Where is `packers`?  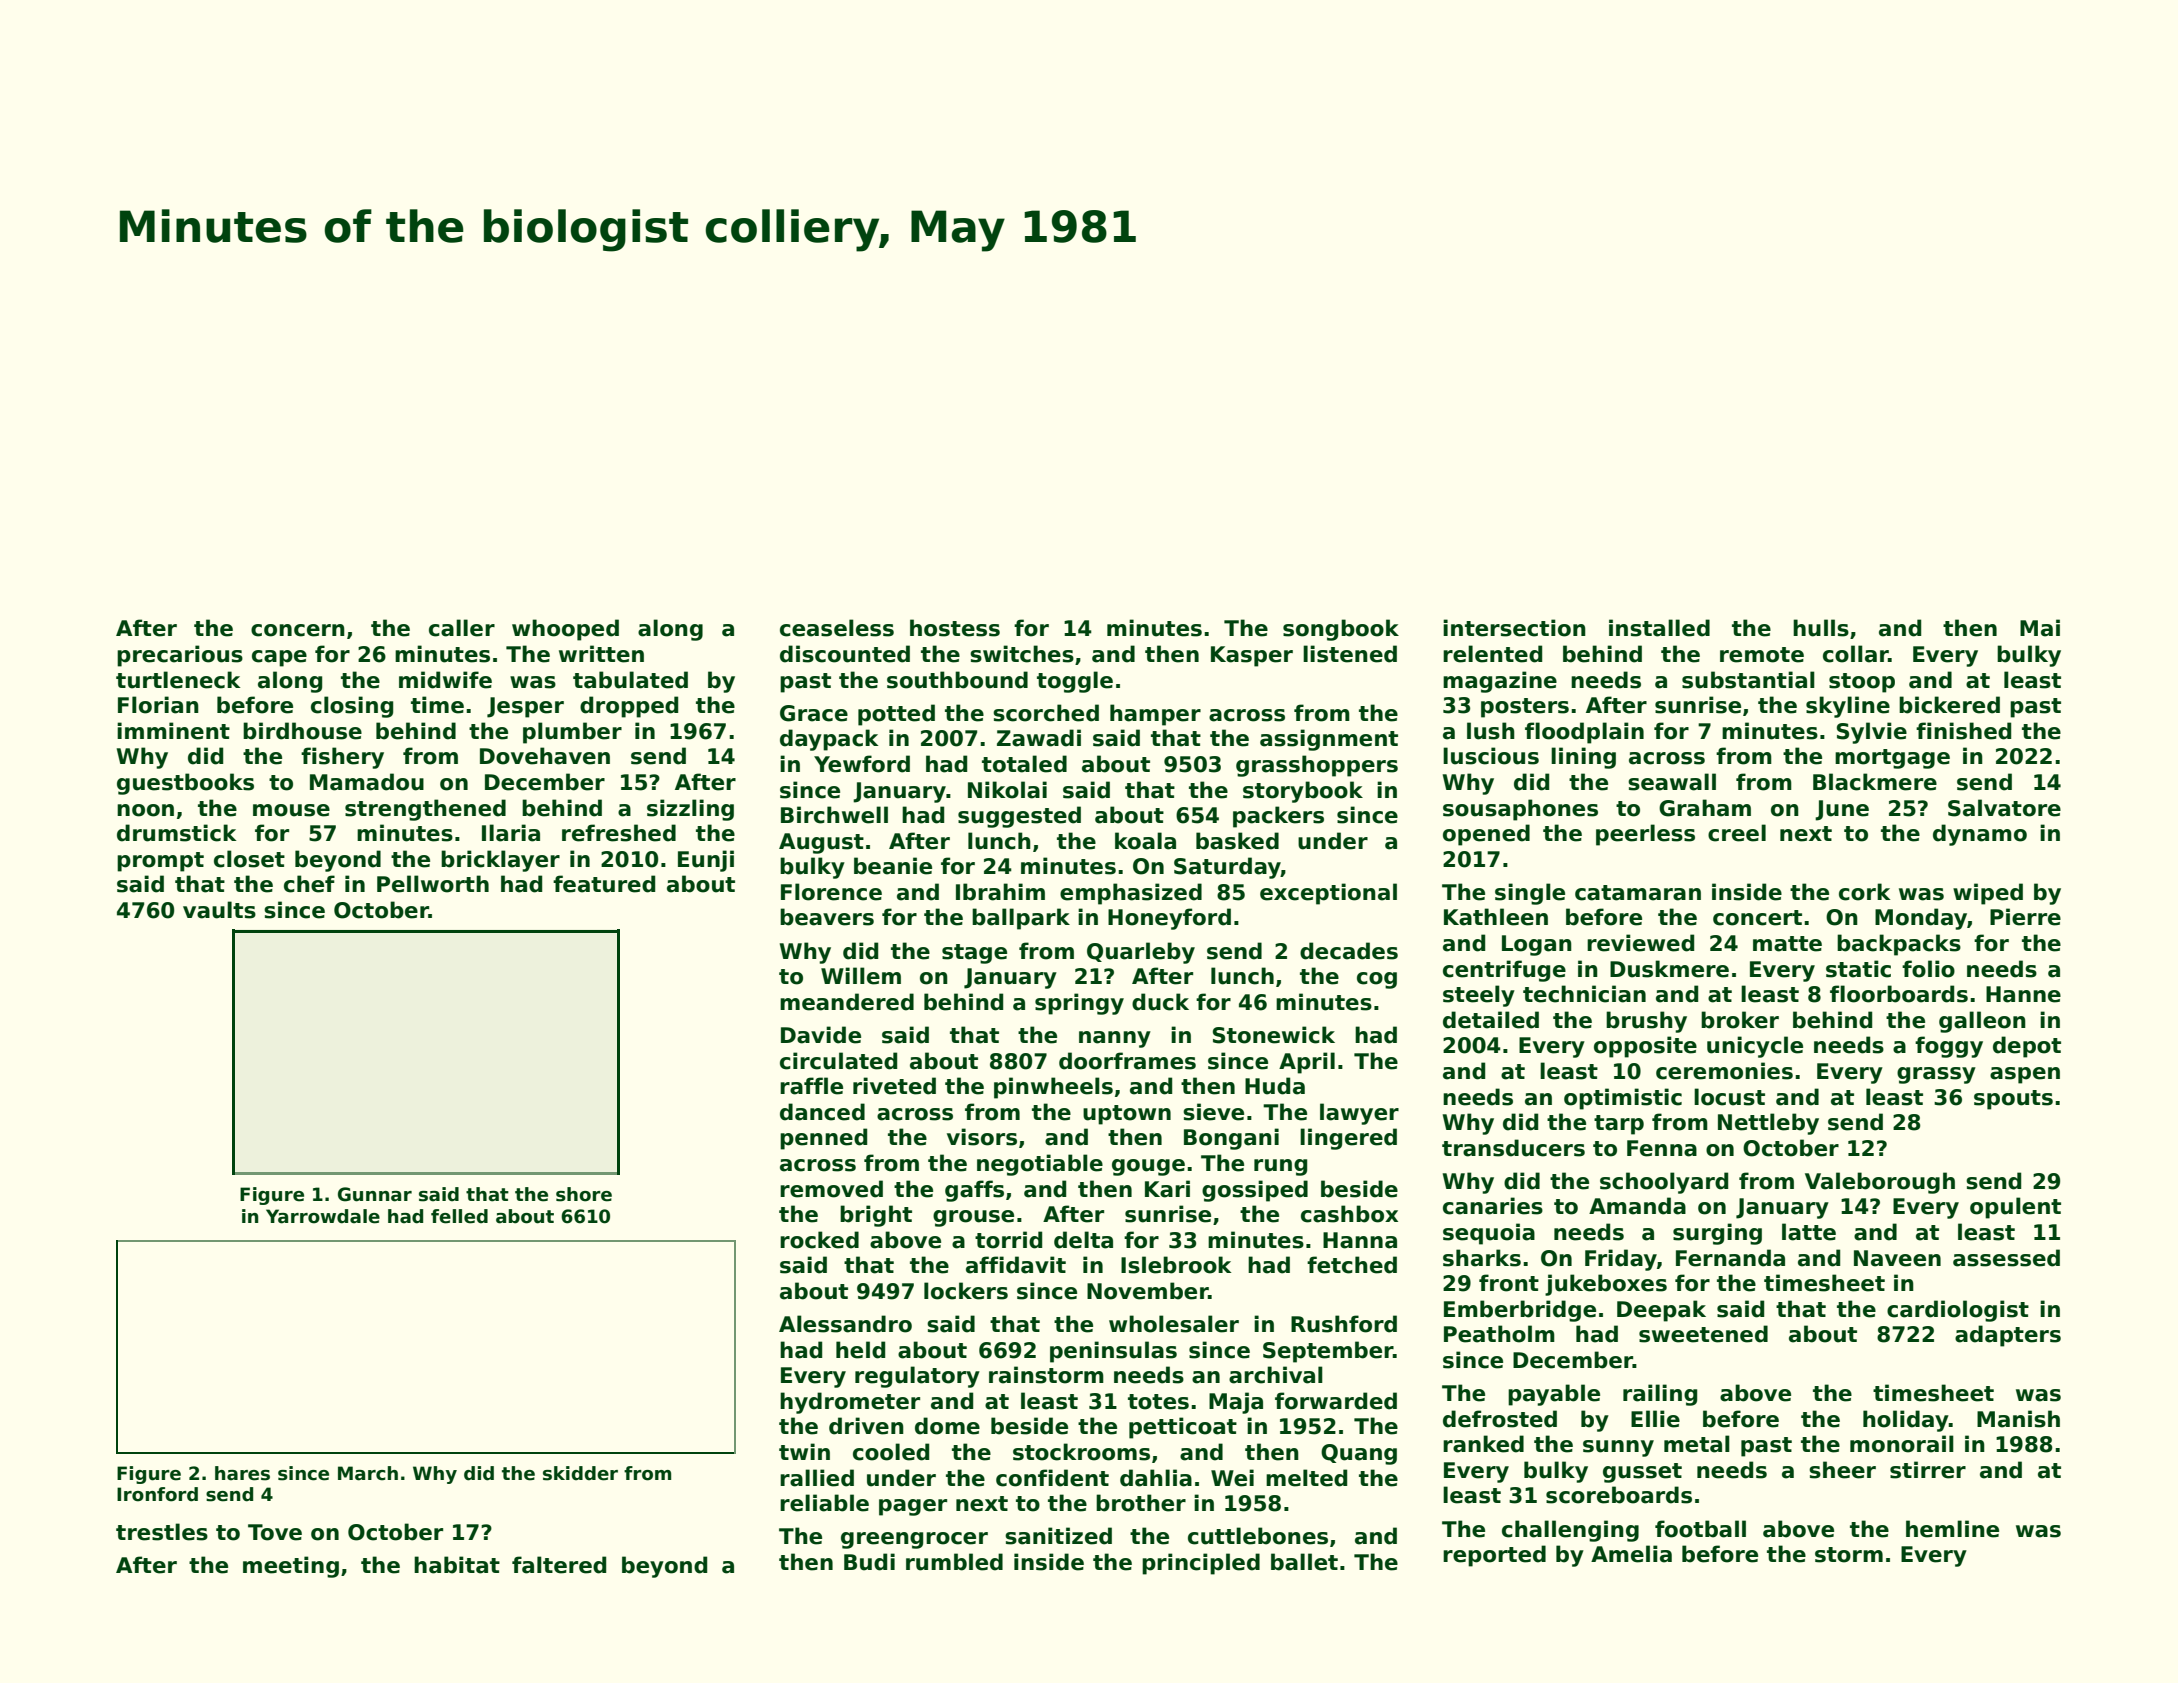 packers is located at coordinates (1278, 817).
